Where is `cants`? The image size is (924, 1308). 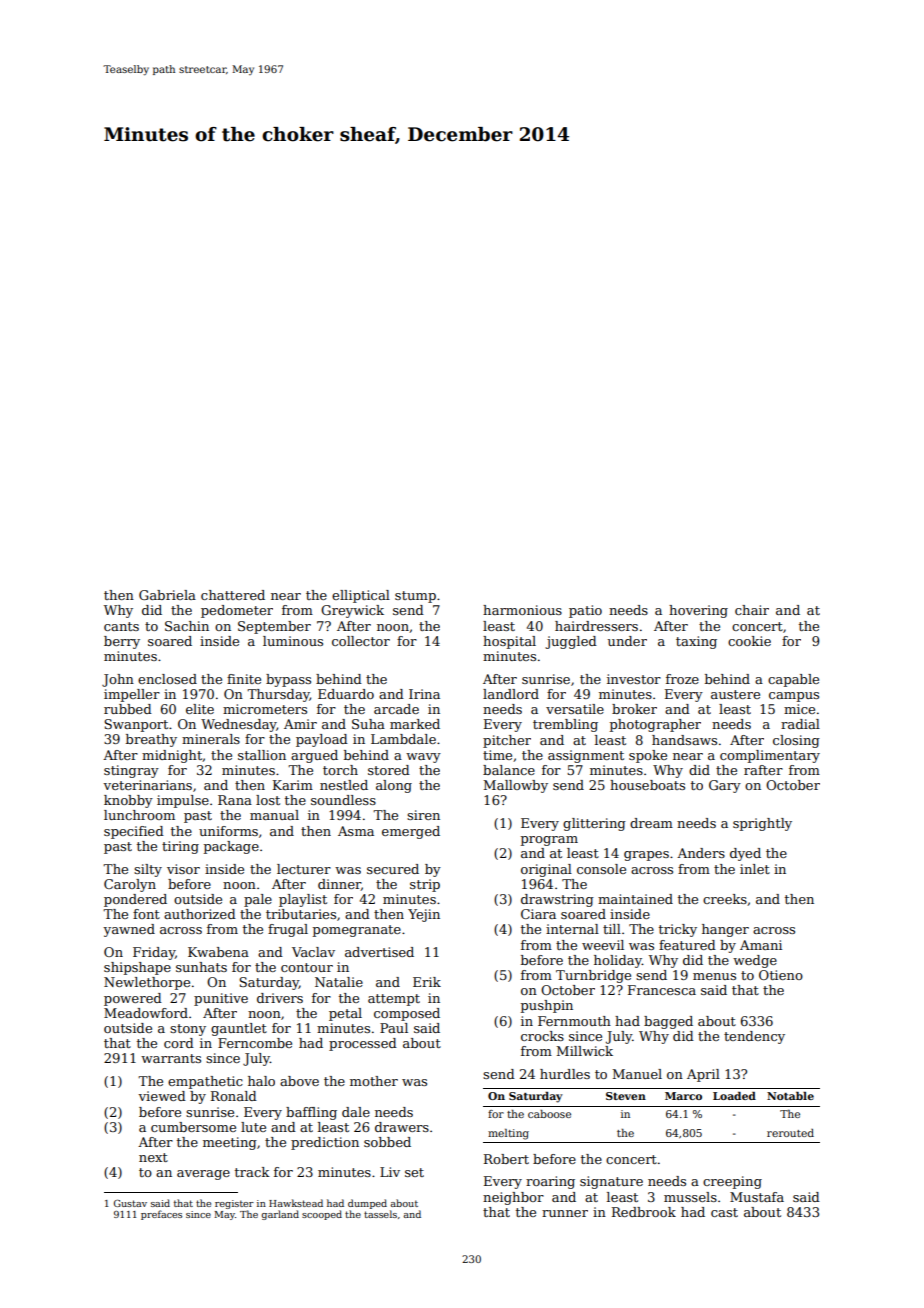
cants is located at coordinates (121, 626).
